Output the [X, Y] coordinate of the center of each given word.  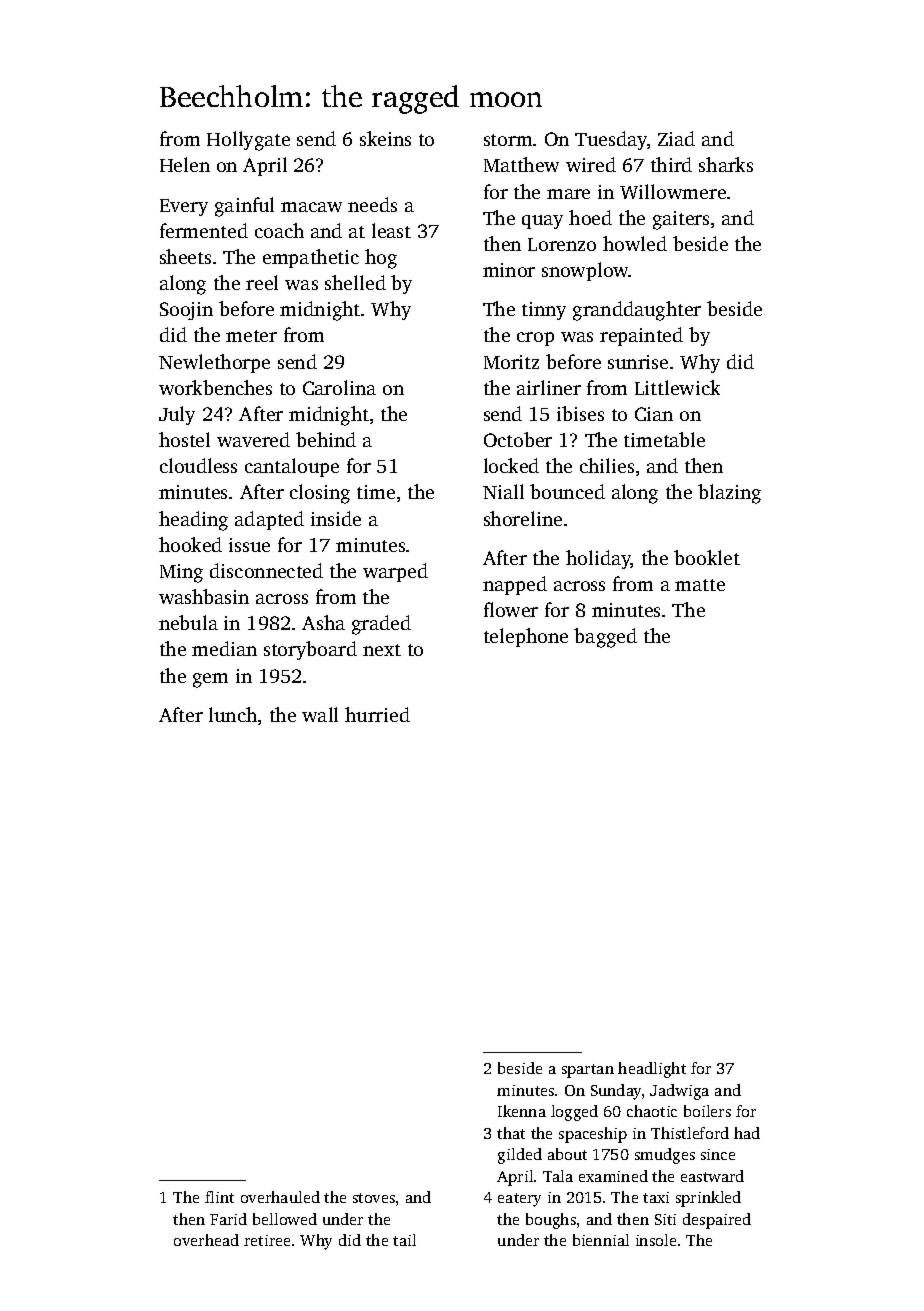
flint [219, 1197]
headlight [652, 1070]
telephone [526, 637]
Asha [323, 622]
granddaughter [637, 311]
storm [508, 140]
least [391, 230]
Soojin [186, 311]
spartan [588, 1071]
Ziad [676, 138]
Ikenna [522, 1111]
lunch [233, 714]
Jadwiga [679, 1092]
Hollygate [248, 141]
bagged [605, 638]
